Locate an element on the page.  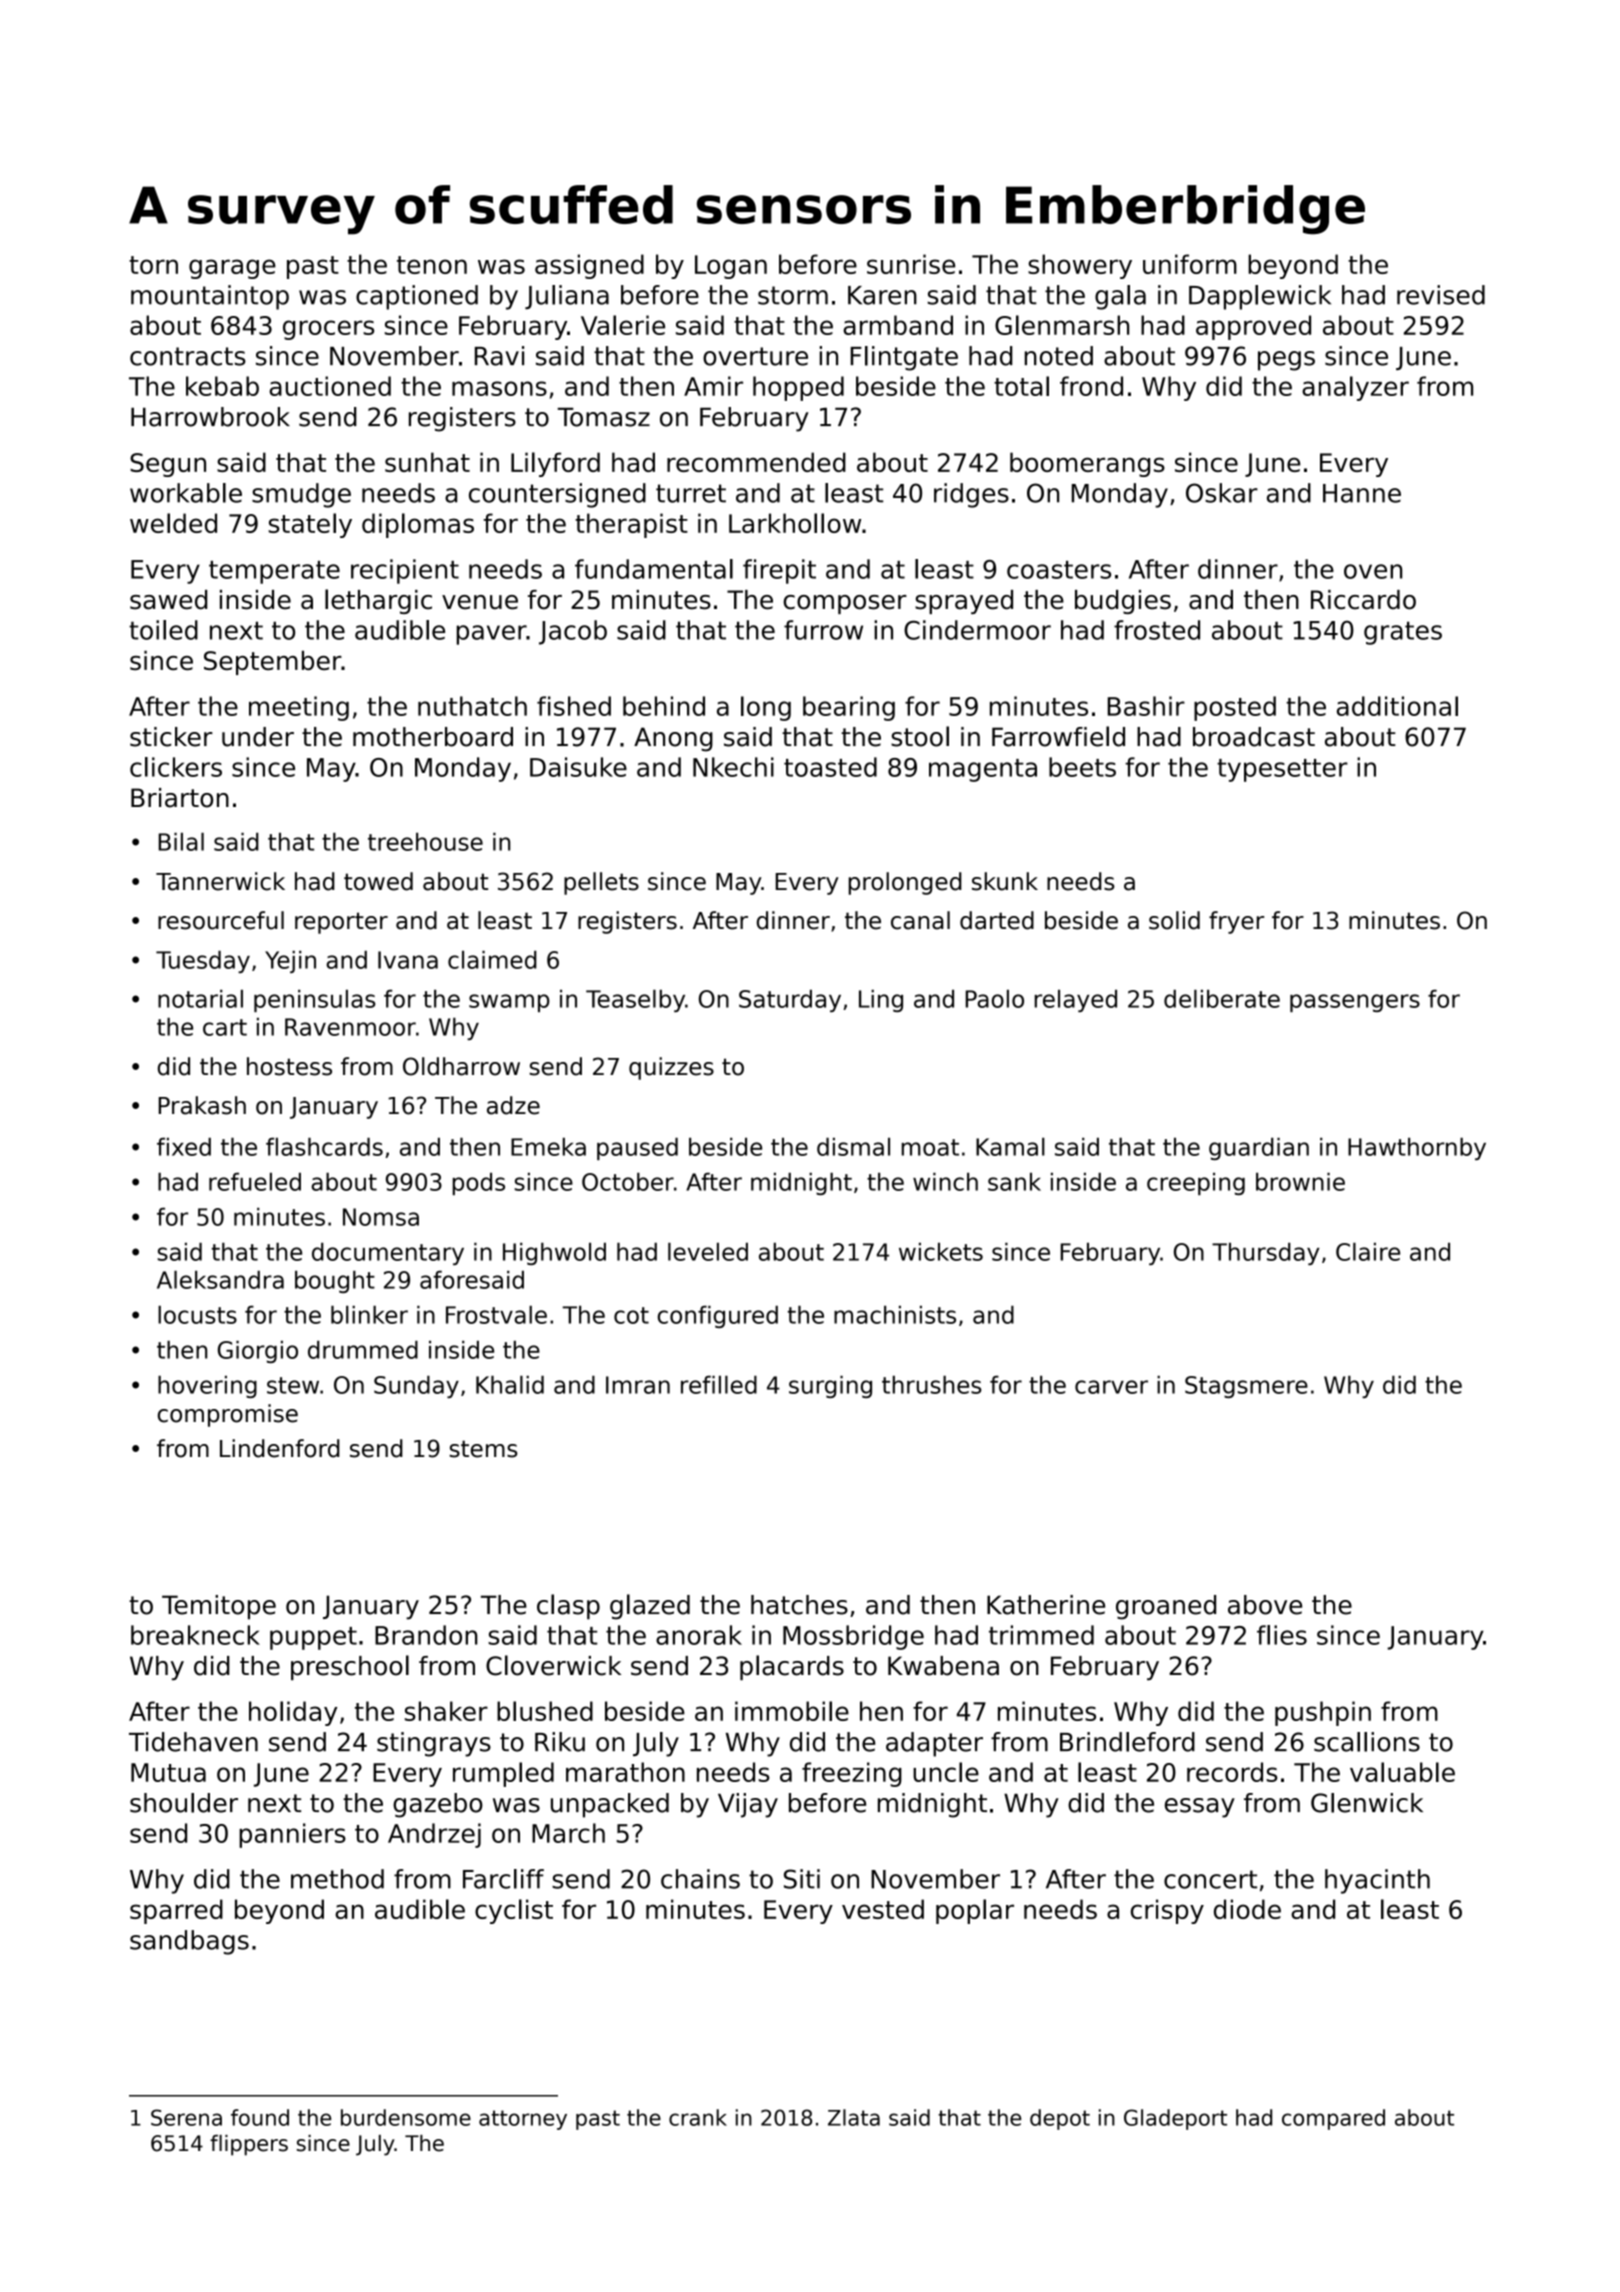
compared is located at coordinates (1333, 2119).
